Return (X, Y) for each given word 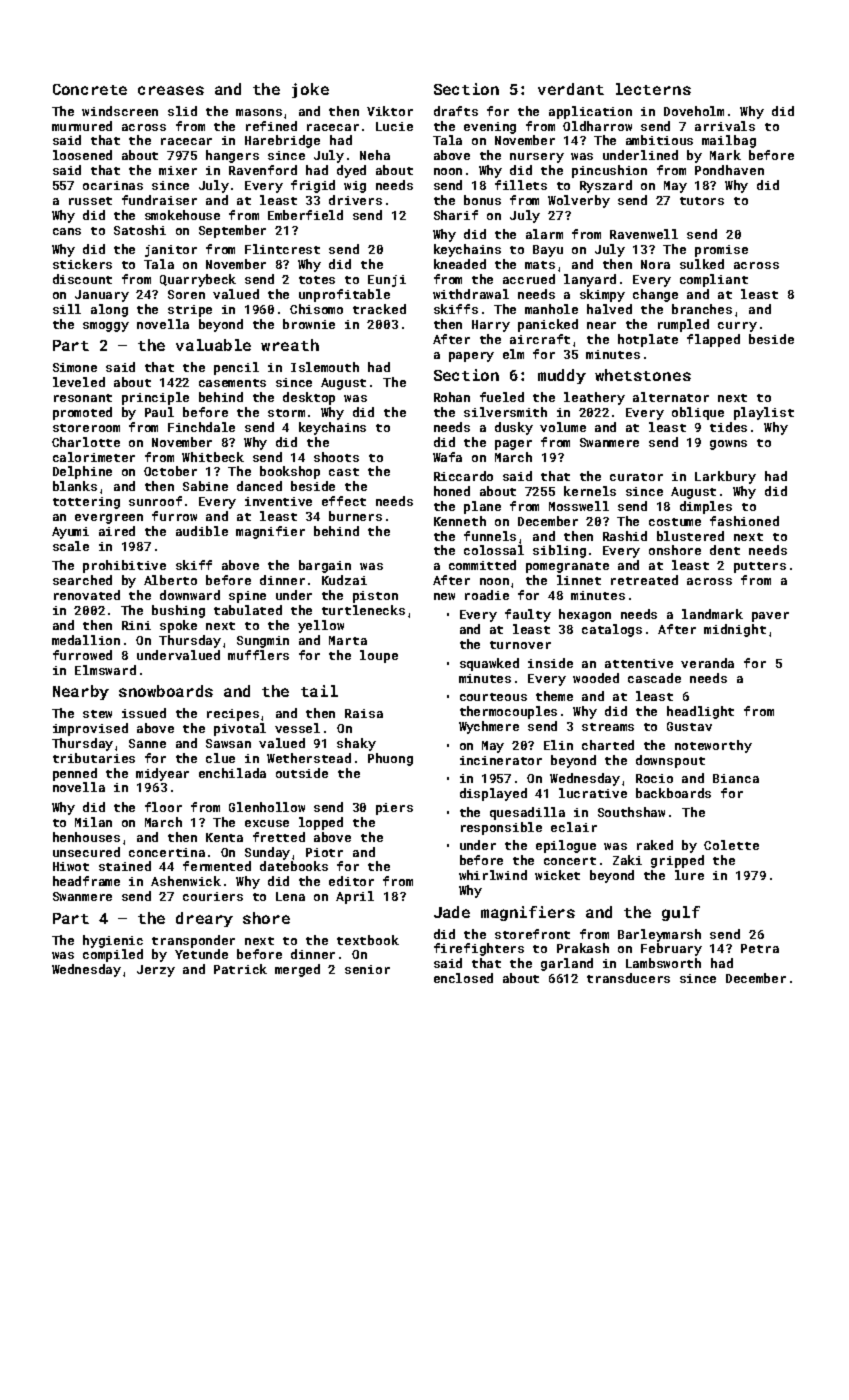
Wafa (447, 457)
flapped (713, 340)
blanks (75, 486)
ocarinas (113, 185)
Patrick (240, 969)
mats (540, 265)
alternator (671, 397)
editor (351, 881)
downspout (670, 761)
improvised (90, 729)
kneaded (460, 264)
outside (302, 773)
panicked (548, 325)
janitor (171, 251)
